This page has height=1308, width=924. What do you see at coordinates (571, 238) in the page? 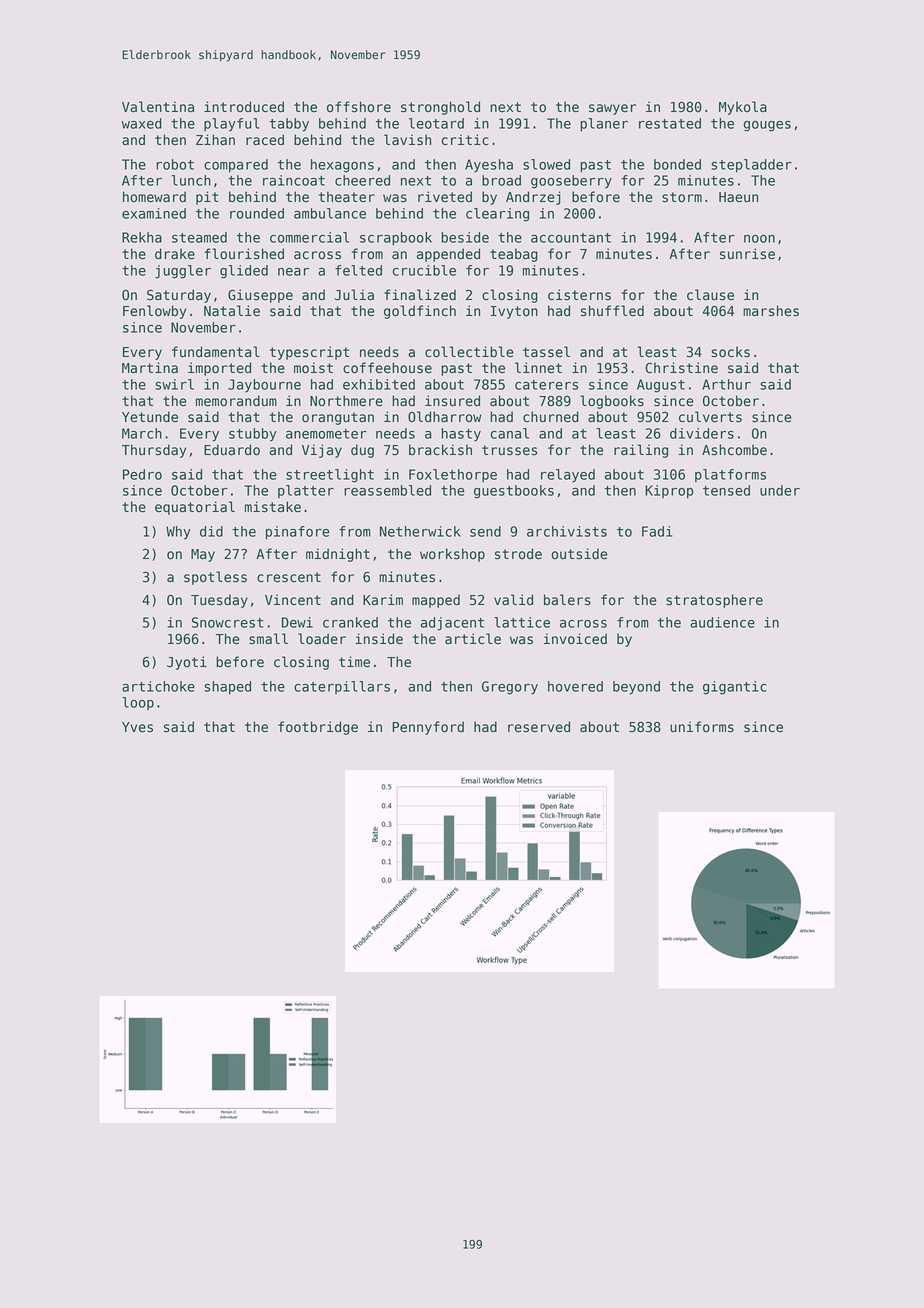
I see `accountant` at bounding box center [571, 238].
